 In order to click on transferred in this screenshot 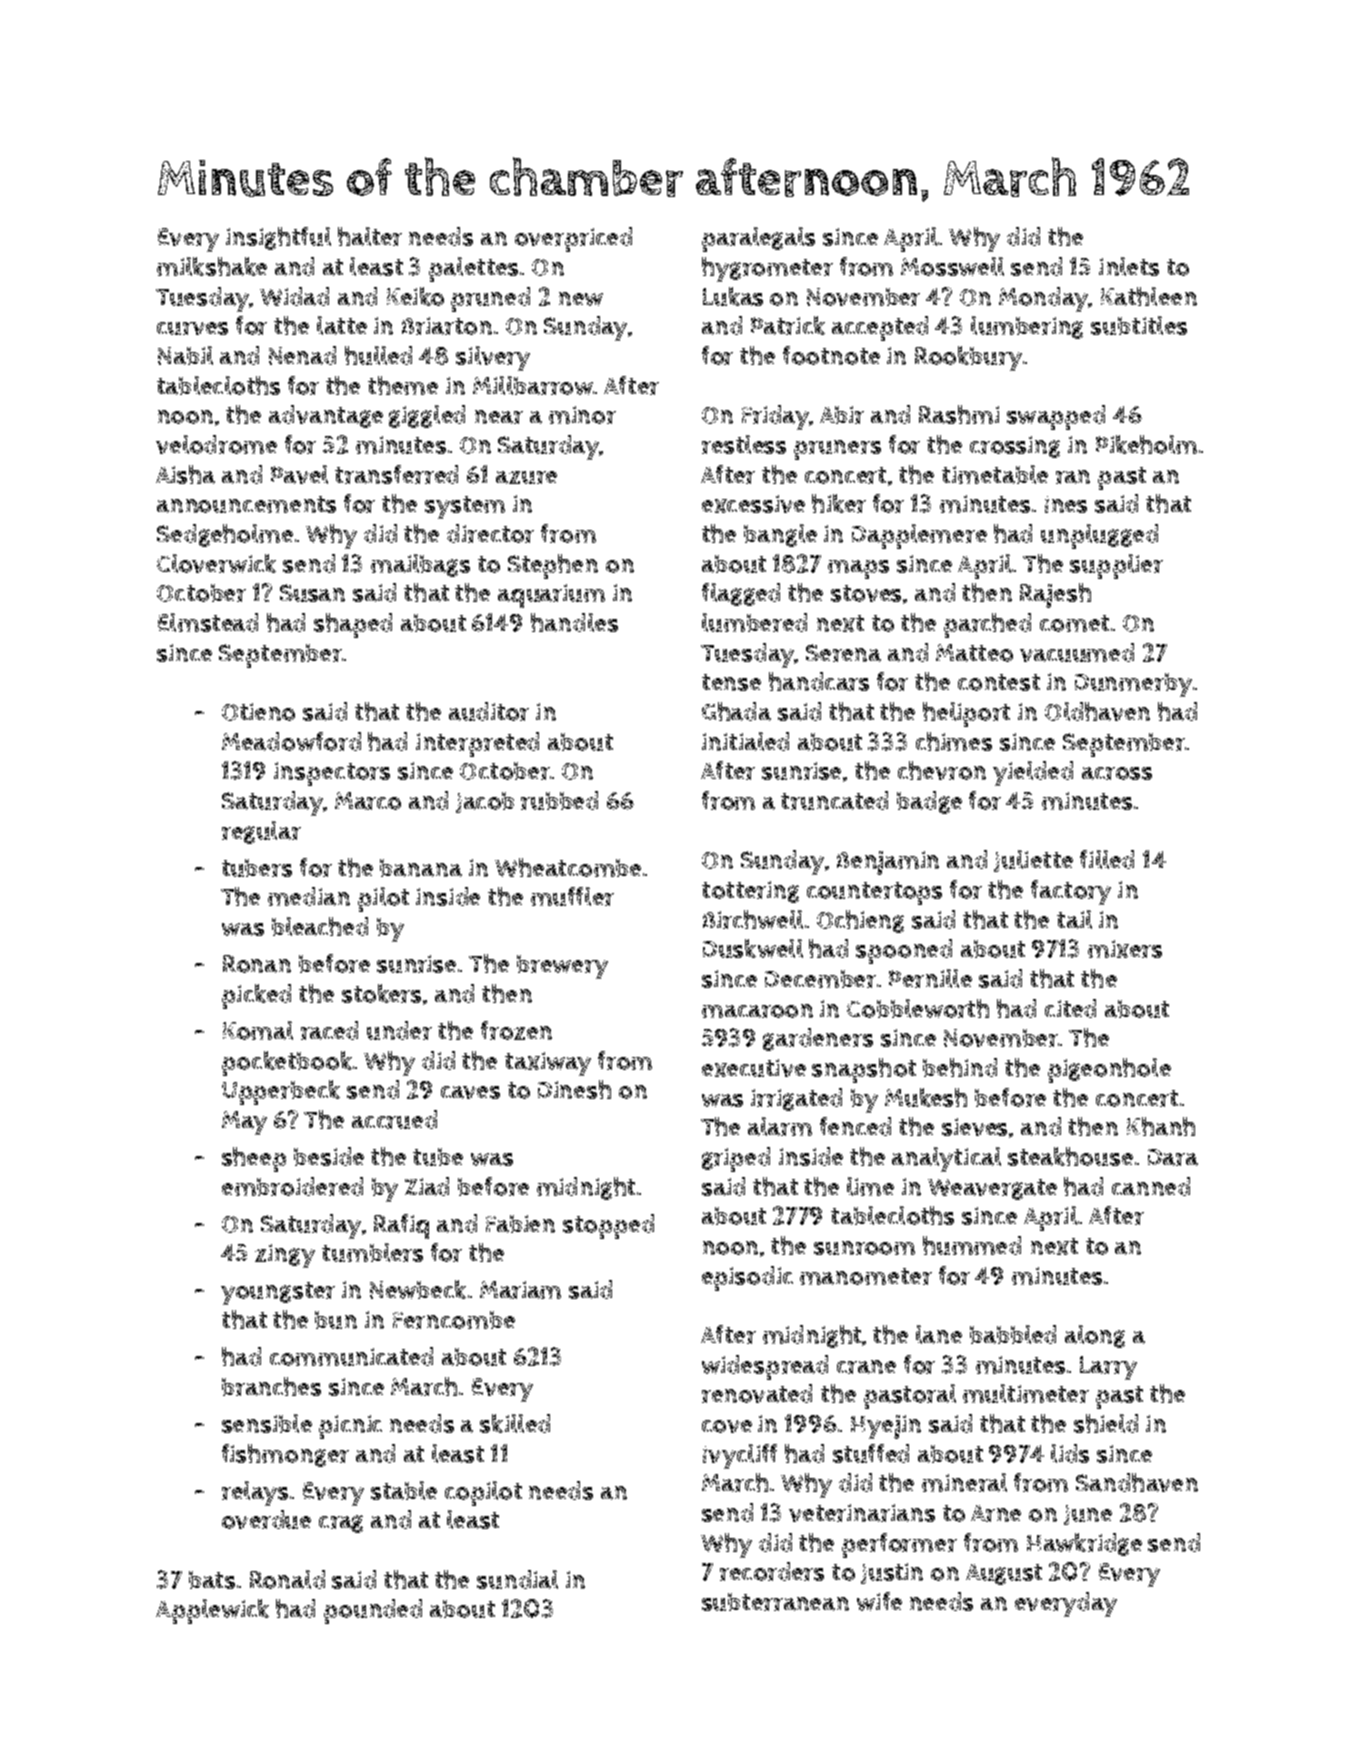, I will do `click(396, 474)`.
